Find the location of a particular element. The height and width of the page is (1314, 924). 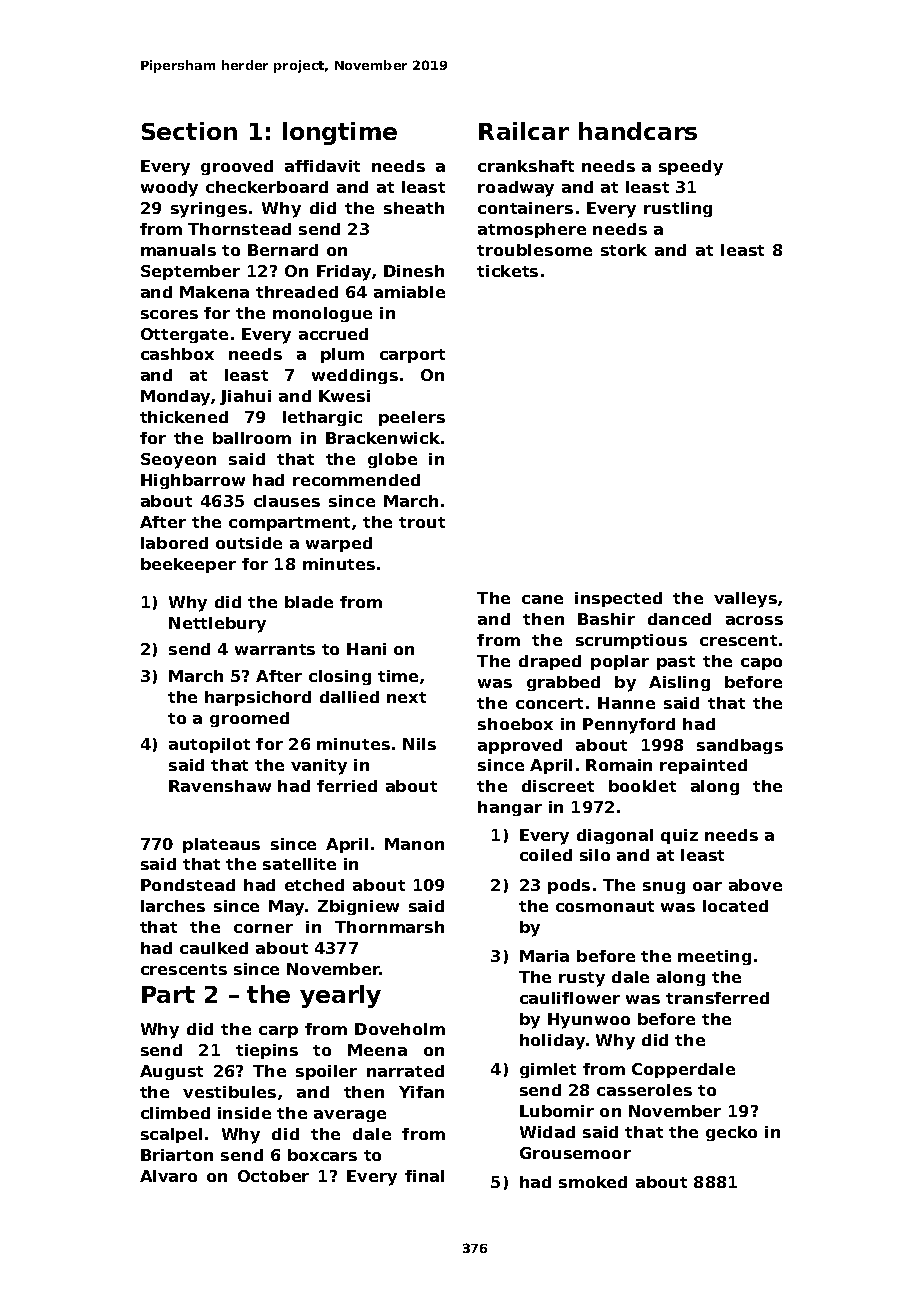

stork is located at coordinates (624, 250).
